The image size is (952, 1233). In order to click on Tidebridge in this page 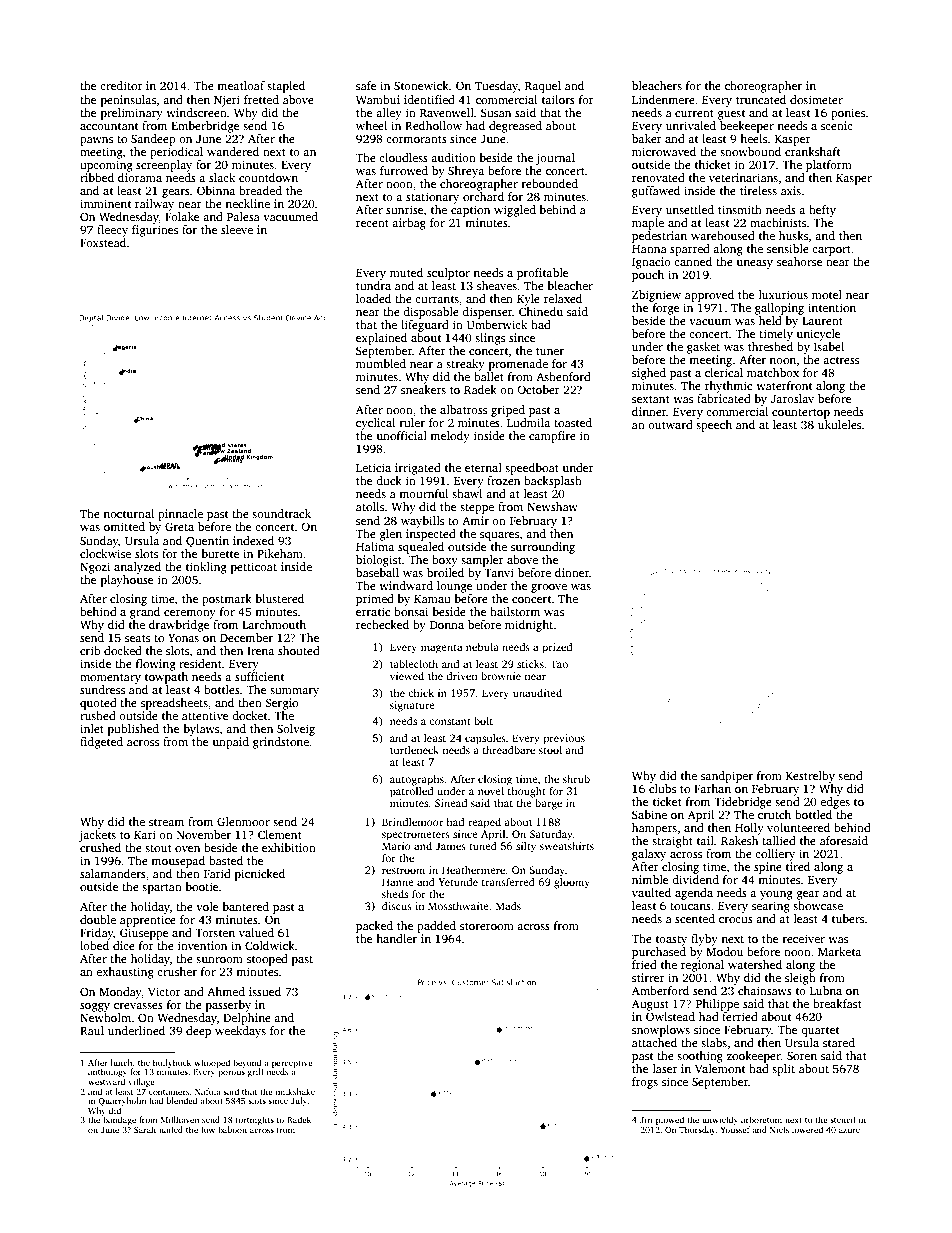, I will do `click(743, 803)`.
